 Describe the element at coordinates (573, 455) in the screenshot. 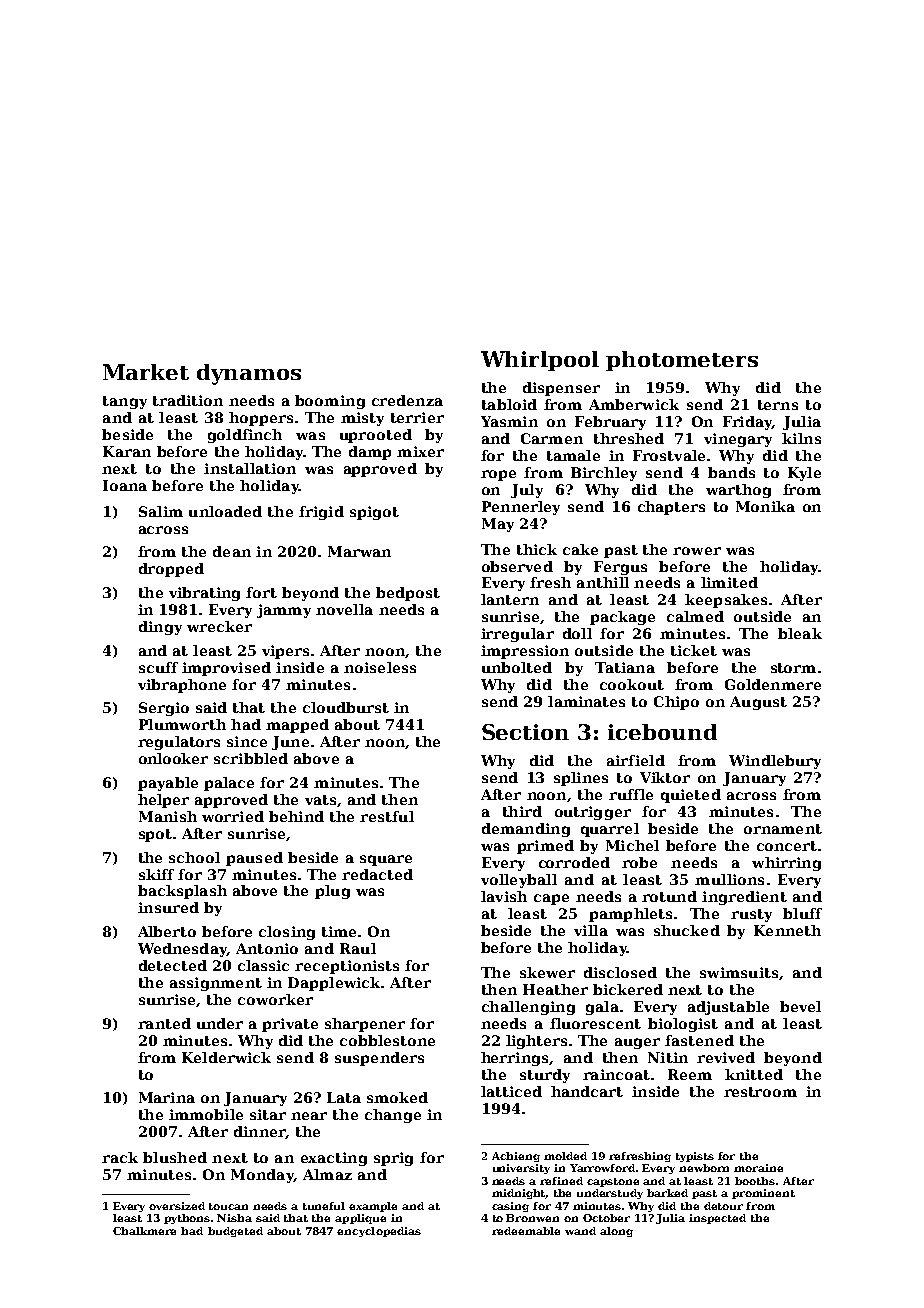

I see `tamale` at that location.
